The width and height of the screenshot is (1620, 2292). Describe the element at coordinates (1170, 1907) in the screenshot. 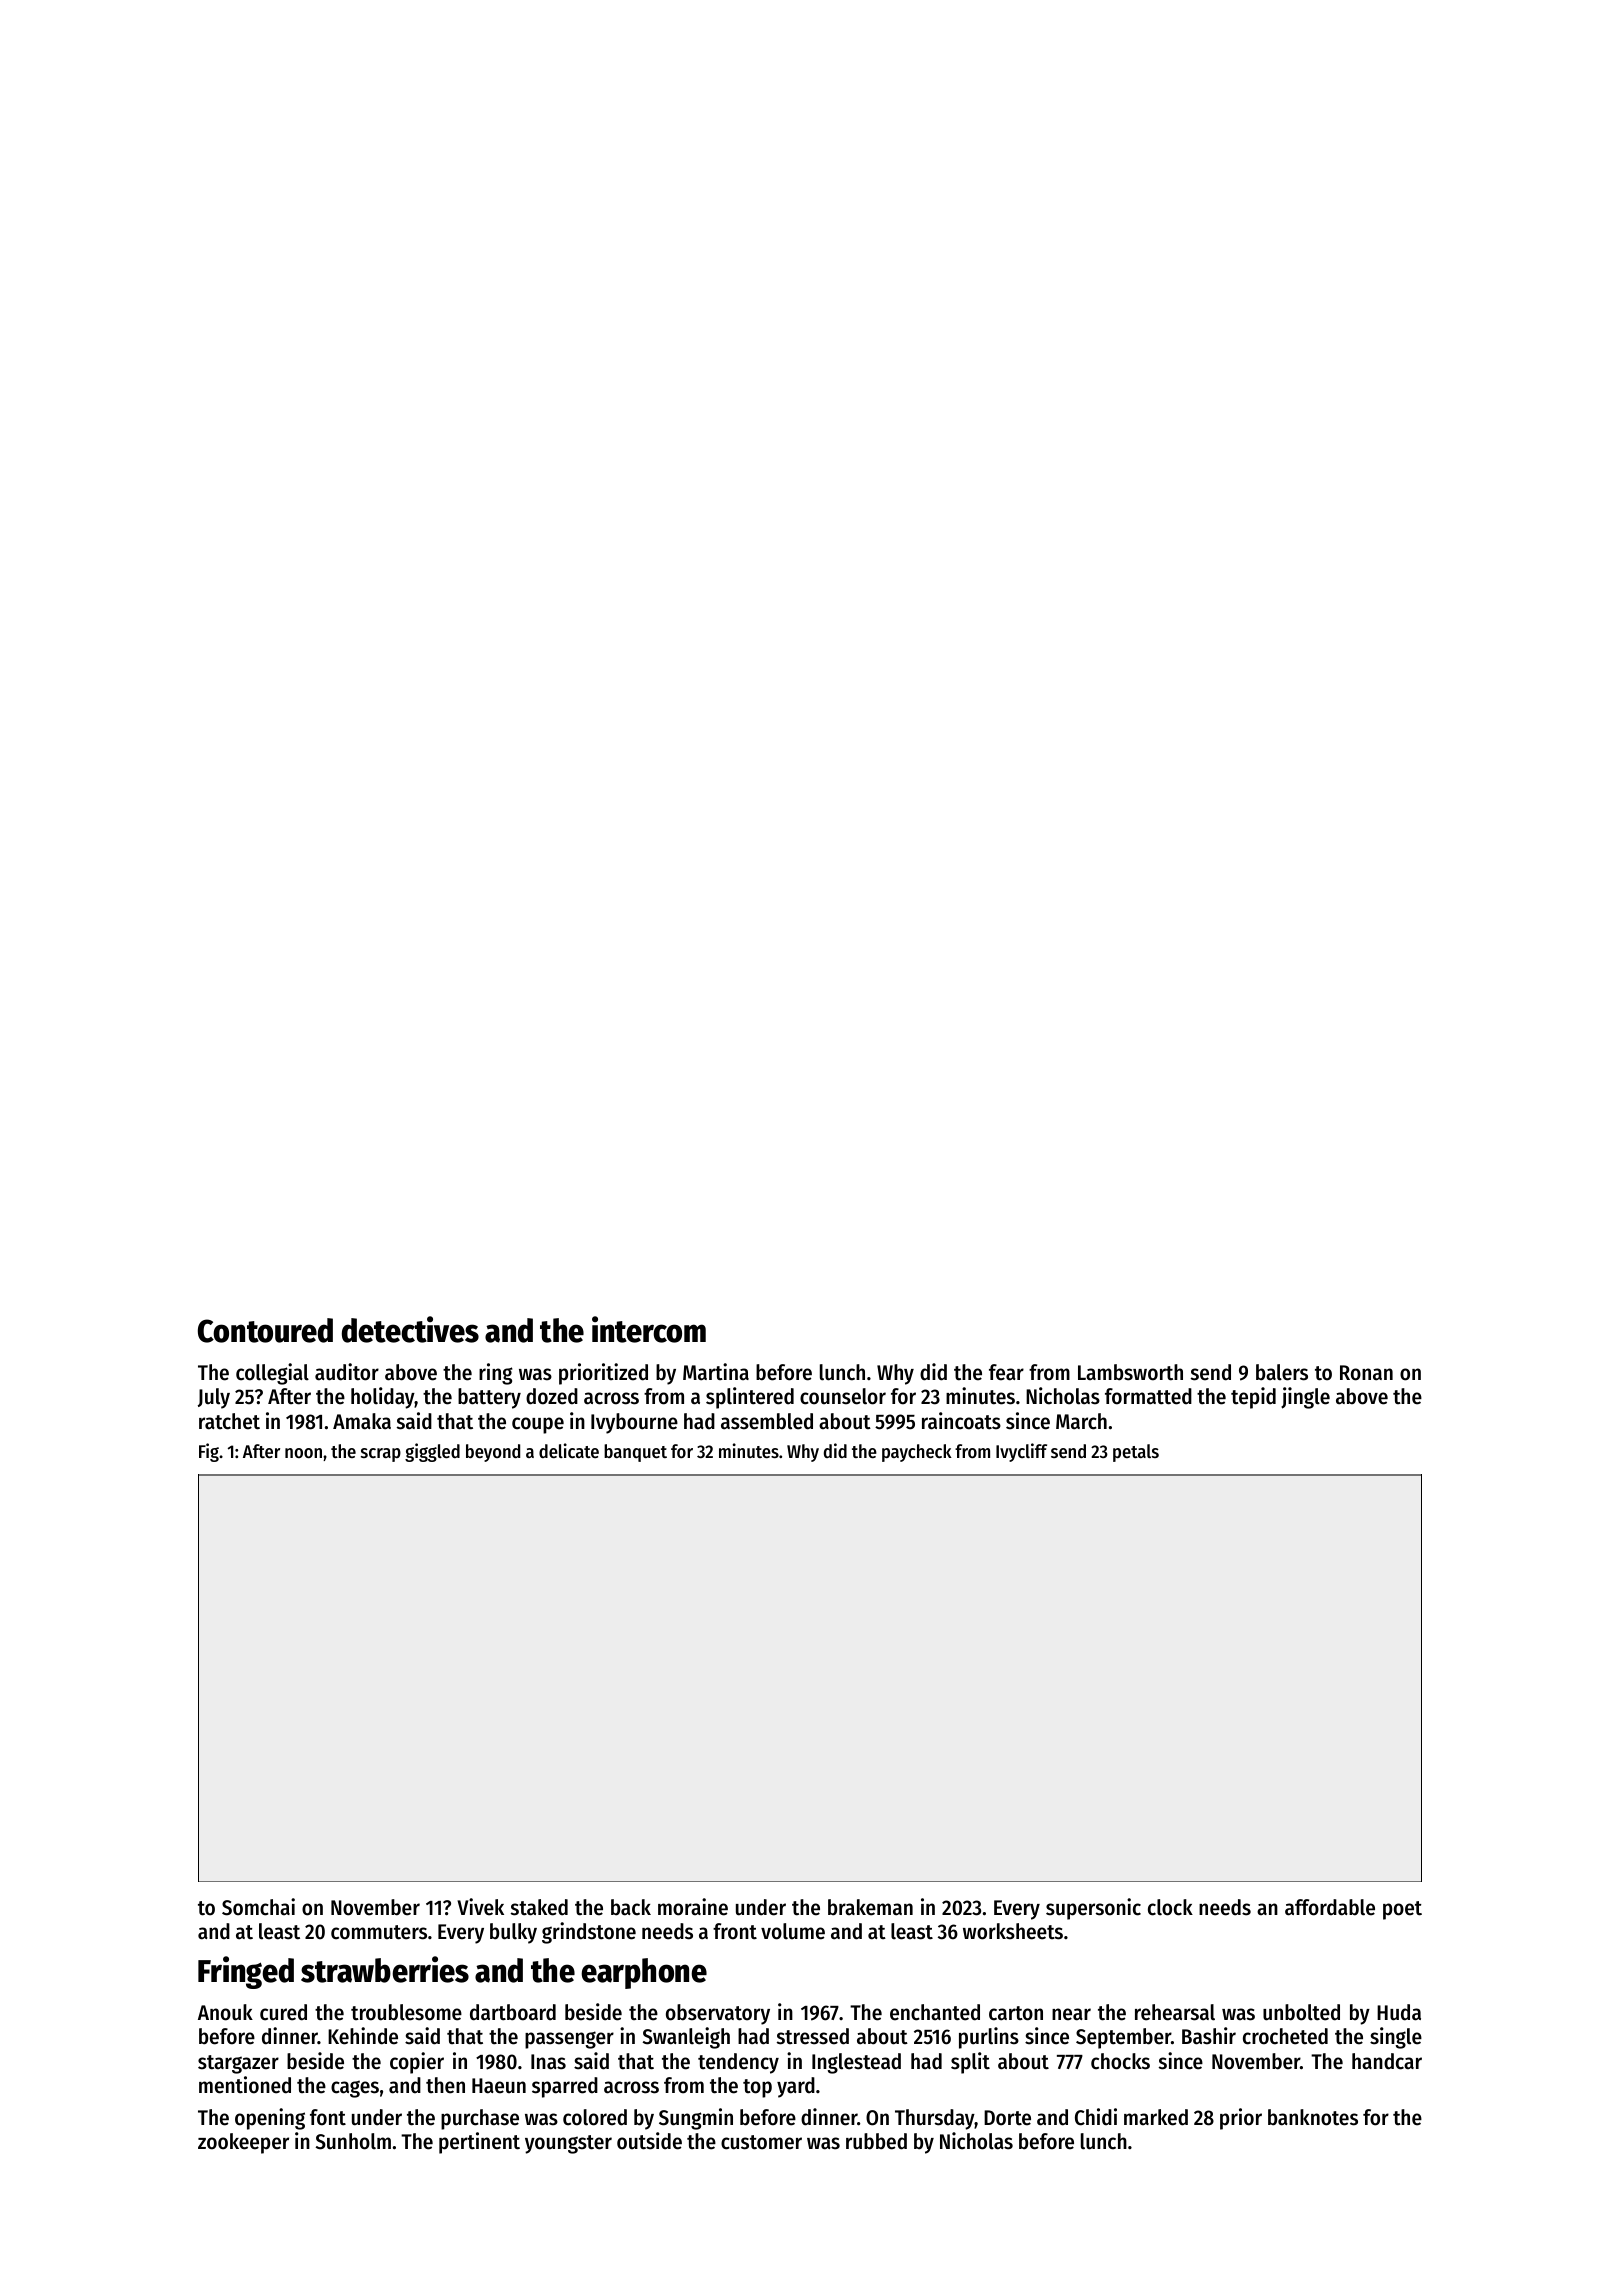

I see `clock` at that location.
